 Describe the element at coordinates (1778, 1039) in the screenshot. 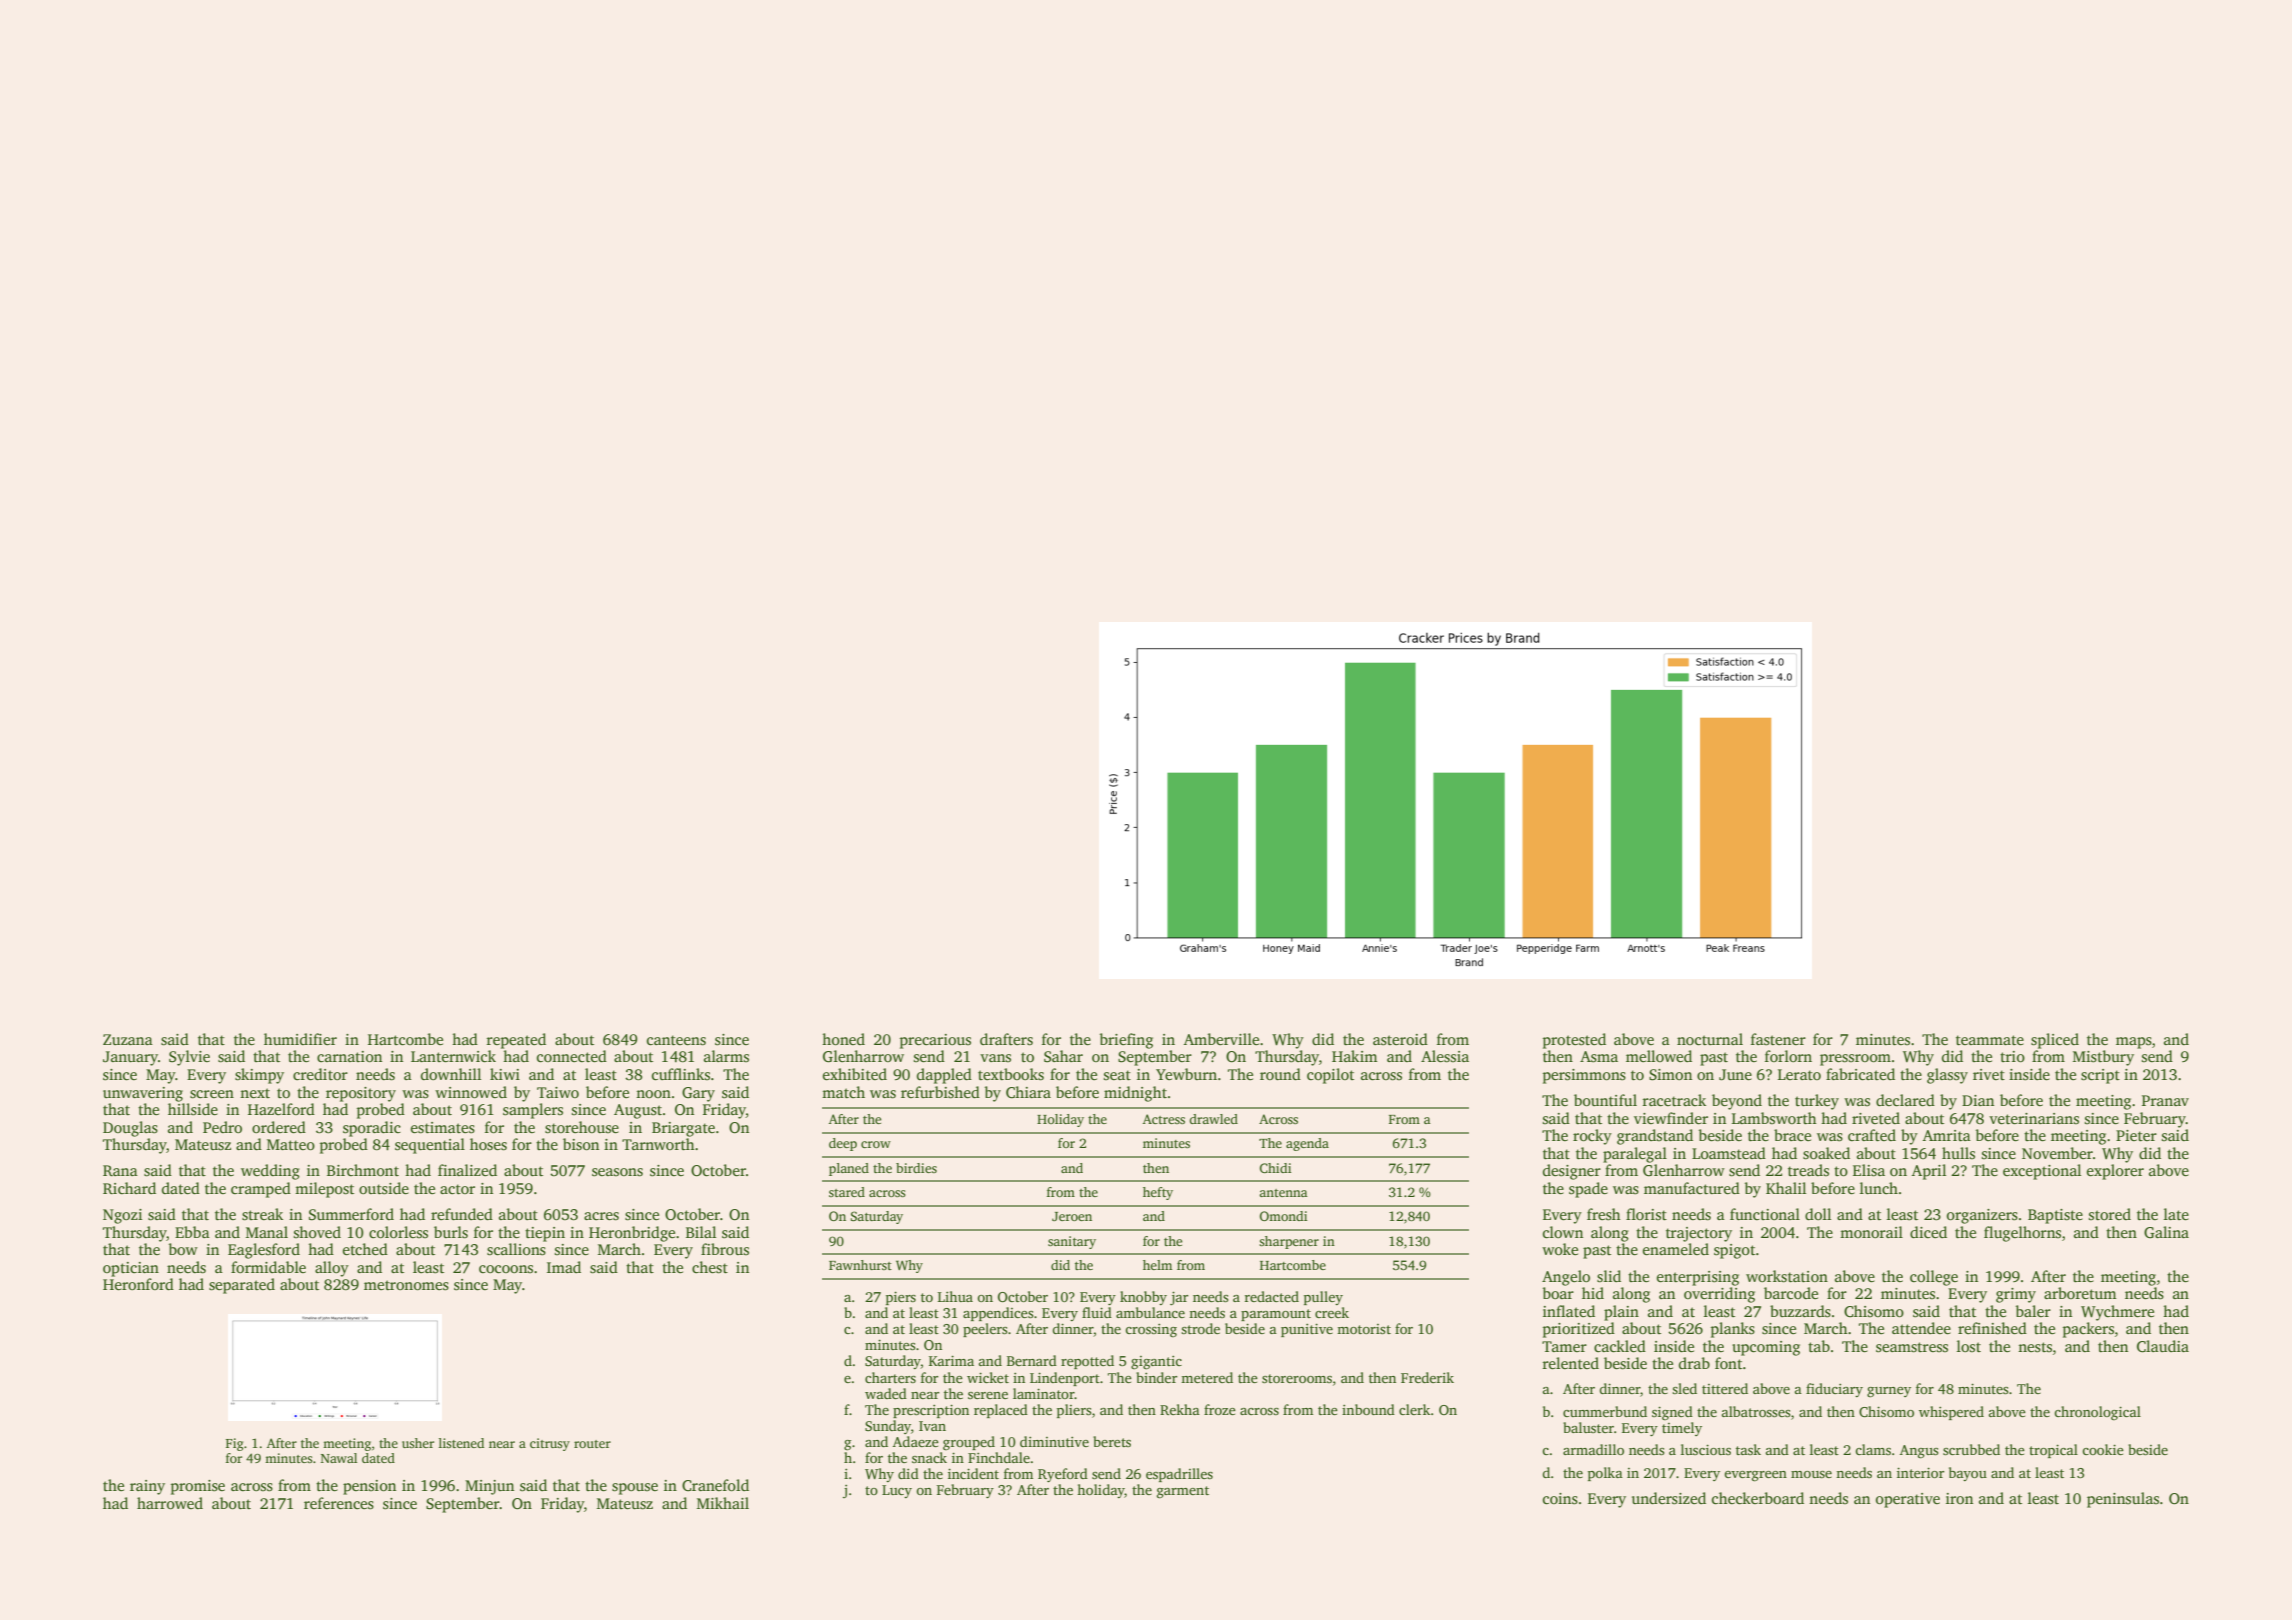

I see `fastener` at that location.
